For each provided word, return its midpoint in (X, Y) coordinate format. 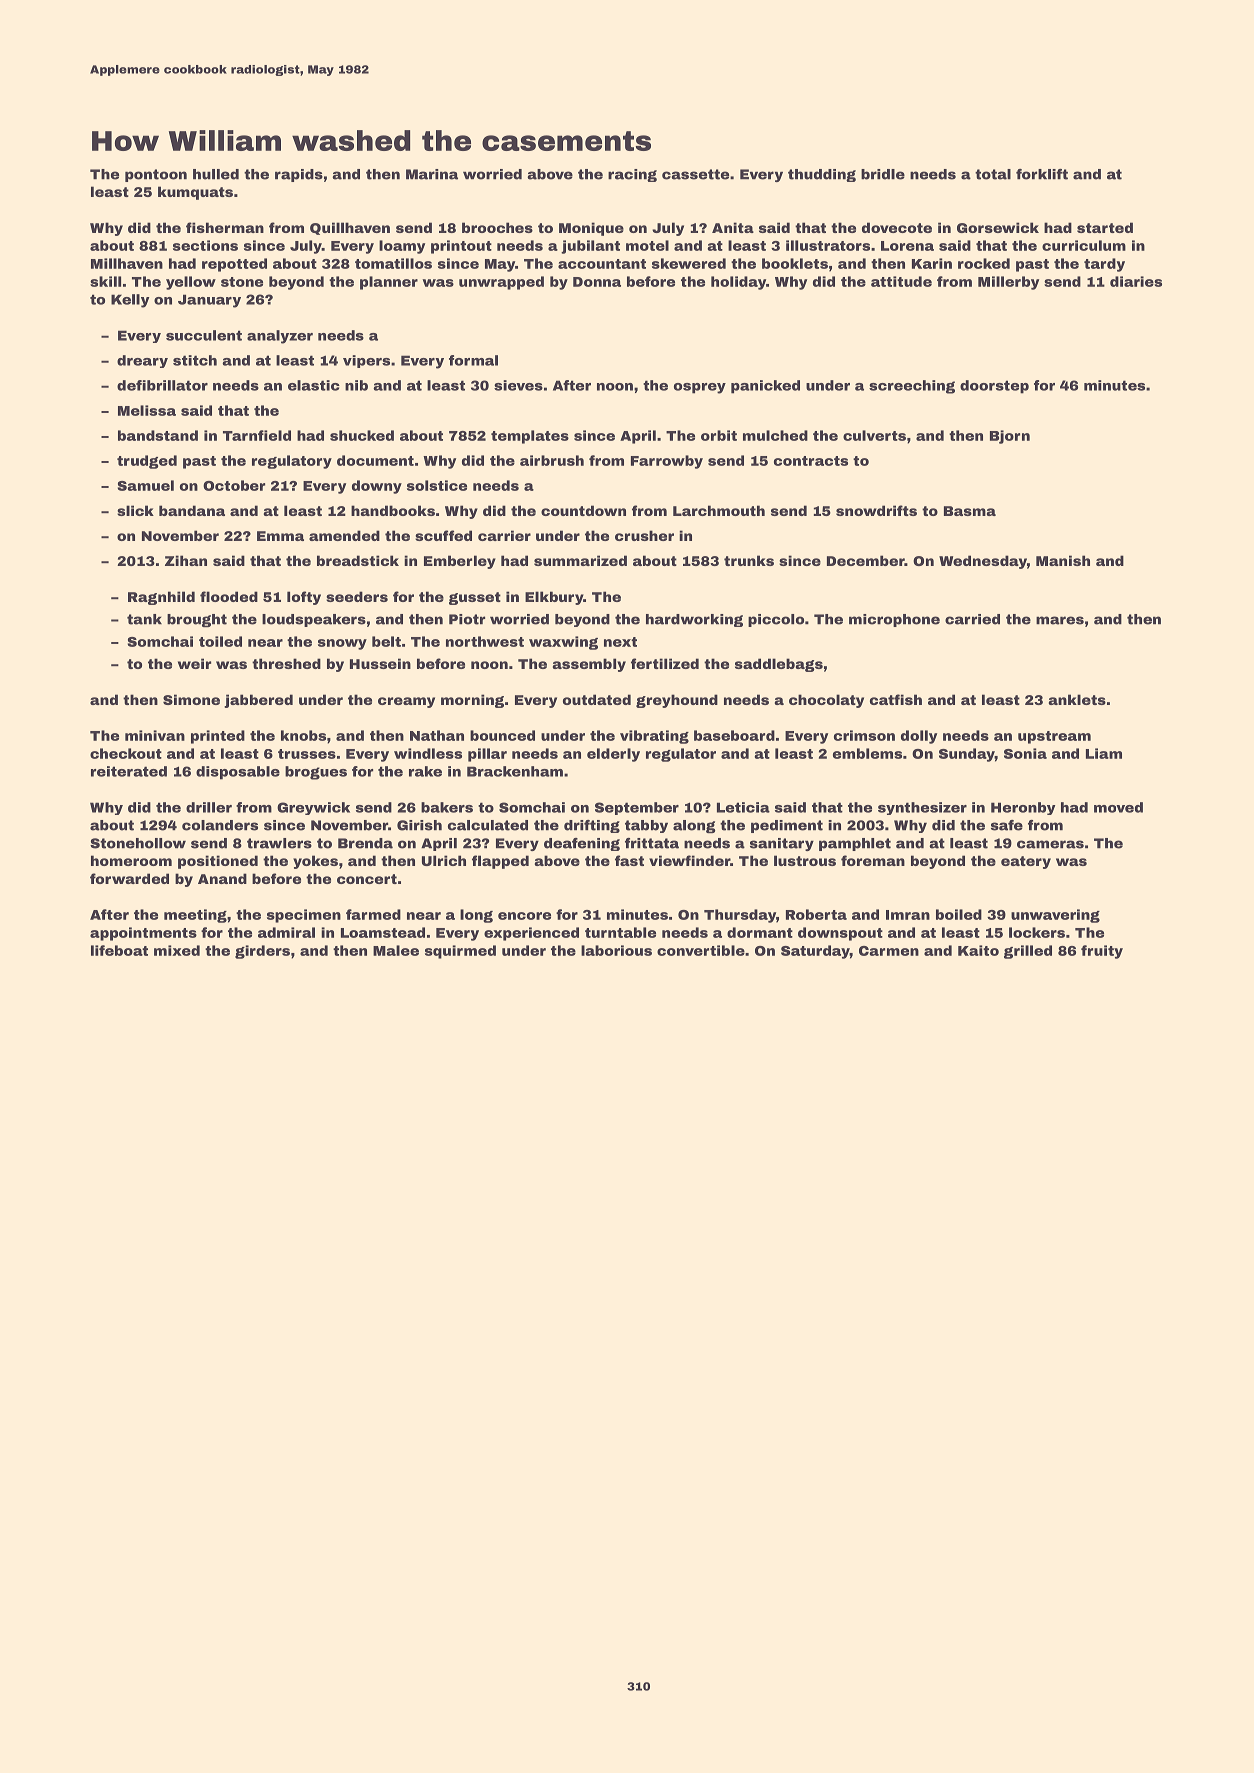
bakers (447, 807)
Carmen (889, 951)
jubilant (590, 247)
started (1105, 227)
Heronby (1023, 808)
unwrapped (501, 283)
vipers (366, 361)
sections (205, 245)
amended (344, 535)
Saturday (815, 952)
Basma (970, 511)
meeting (195, 916)
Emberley (460, 562)
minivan (155, 735)
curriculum (1084, 245)
